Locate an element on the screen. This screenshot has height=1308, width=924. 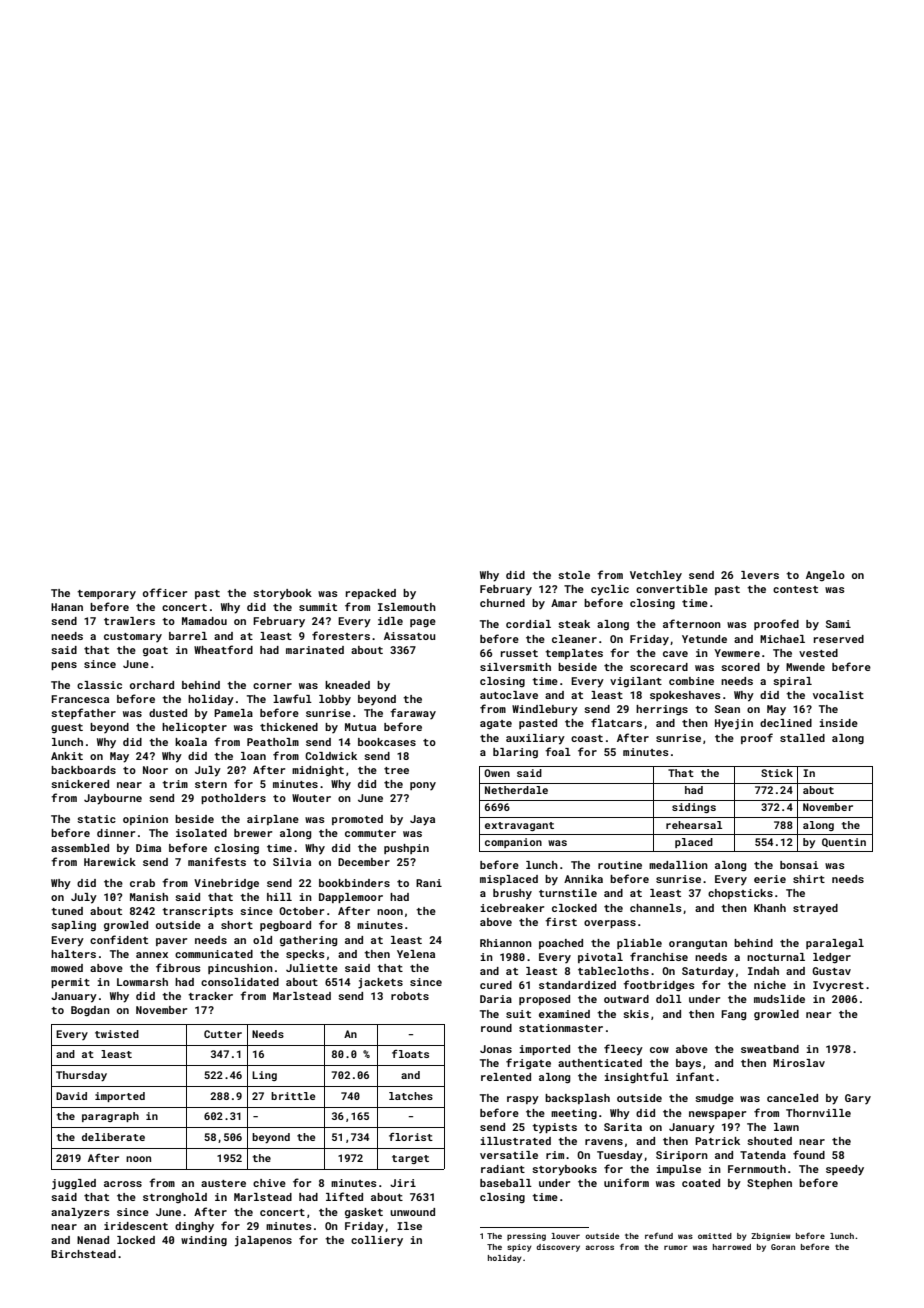
Aissatou is located at coordinates (409, 636).
